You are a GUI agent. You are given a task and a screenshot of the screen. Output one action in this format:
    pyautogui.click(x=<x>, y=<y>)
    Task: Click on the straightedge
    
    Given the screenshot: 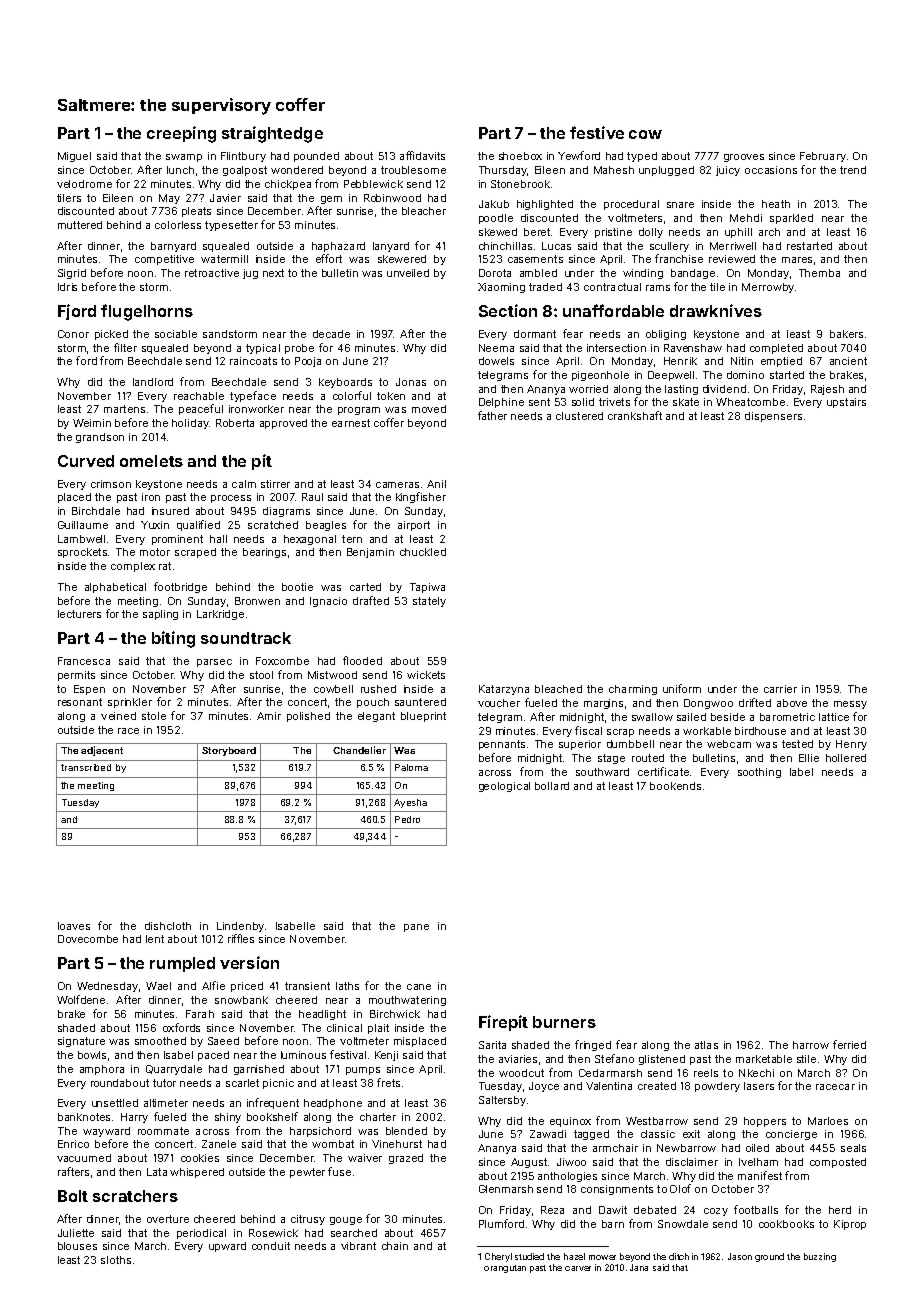 What is the action you would take?
    pyautogui.click(x=272, y=134)
